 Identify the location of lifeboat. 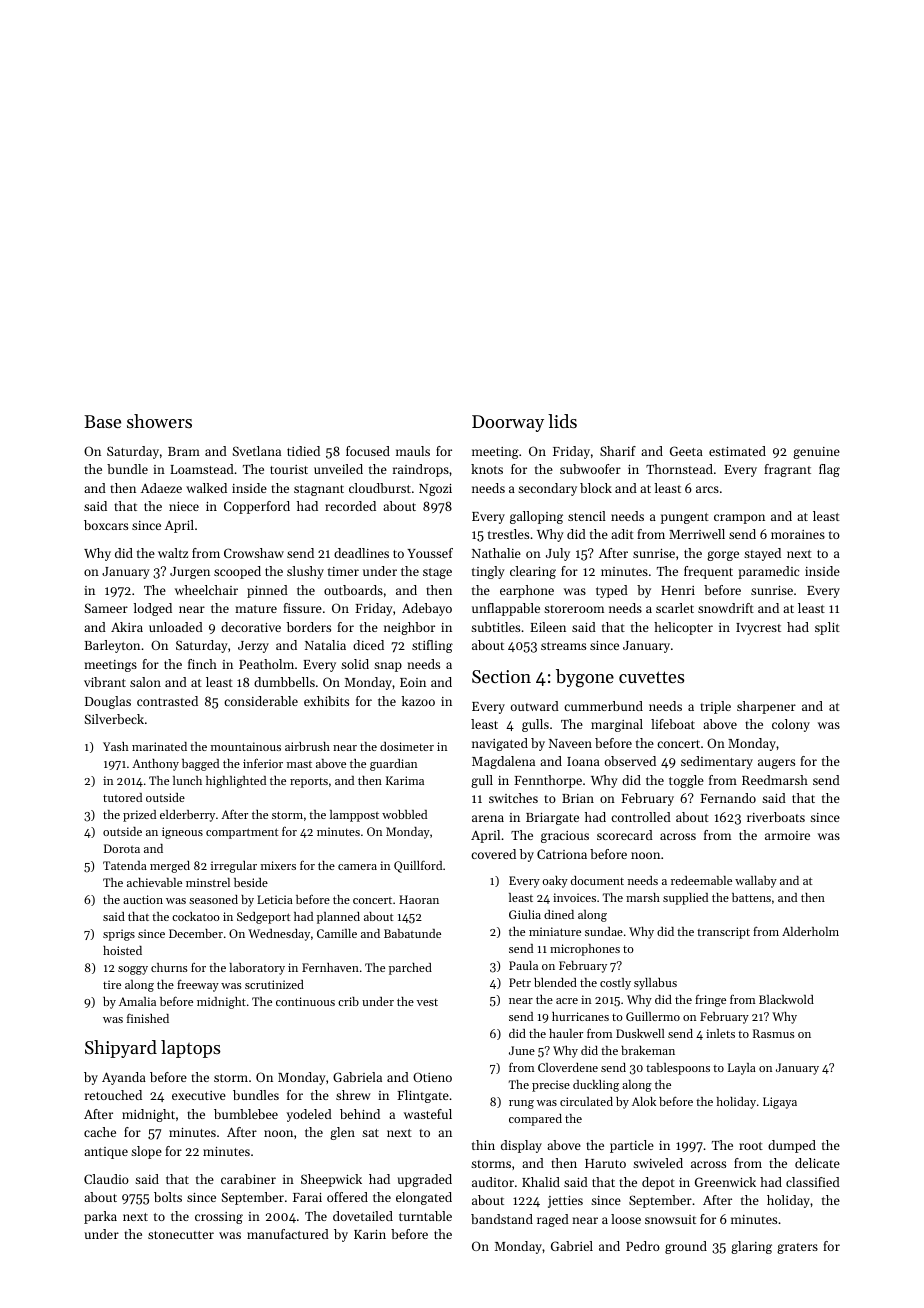
(673, 724).
